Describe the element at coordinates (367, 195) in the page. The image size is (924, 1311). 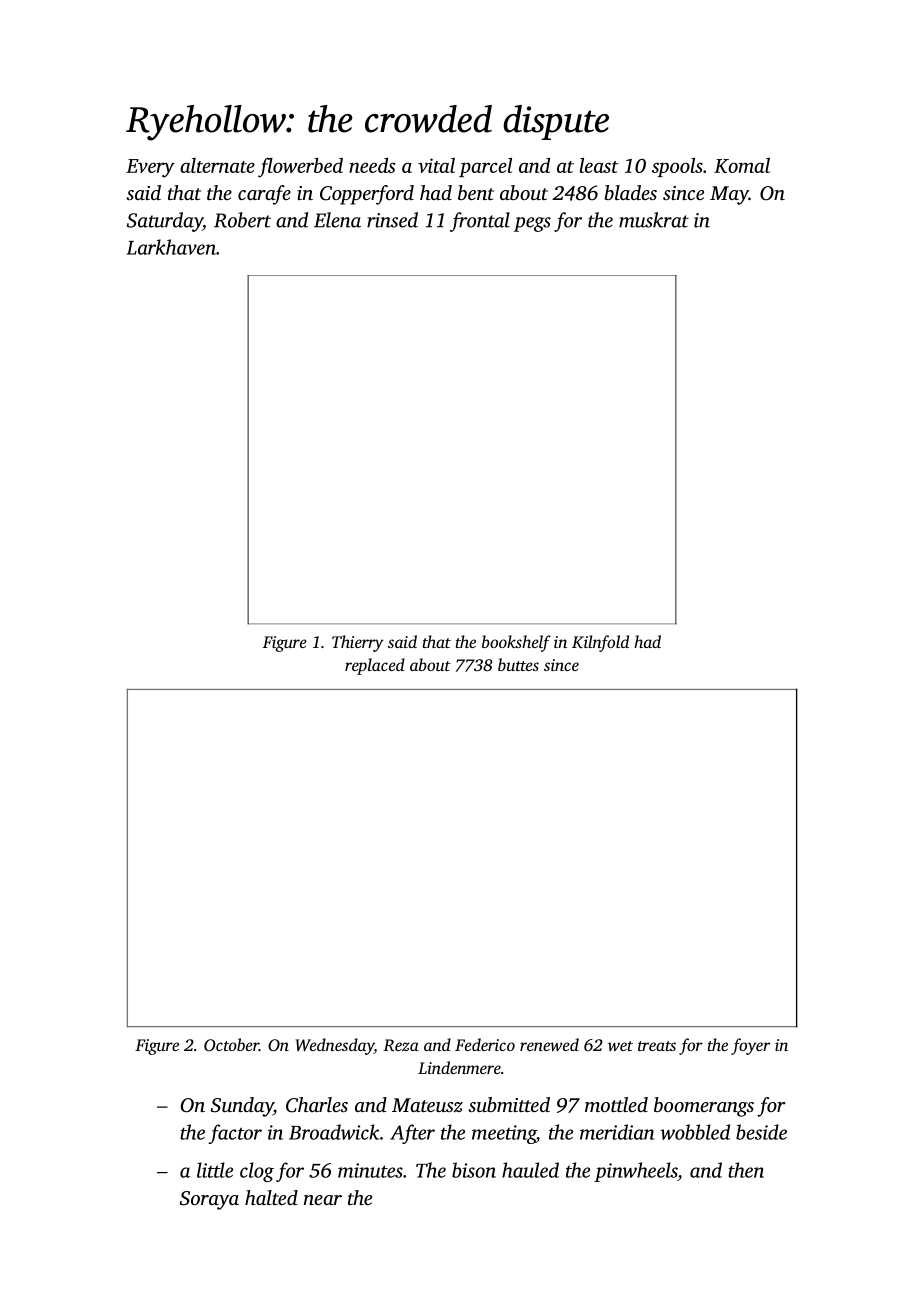
I see `Copperford` at that location.
